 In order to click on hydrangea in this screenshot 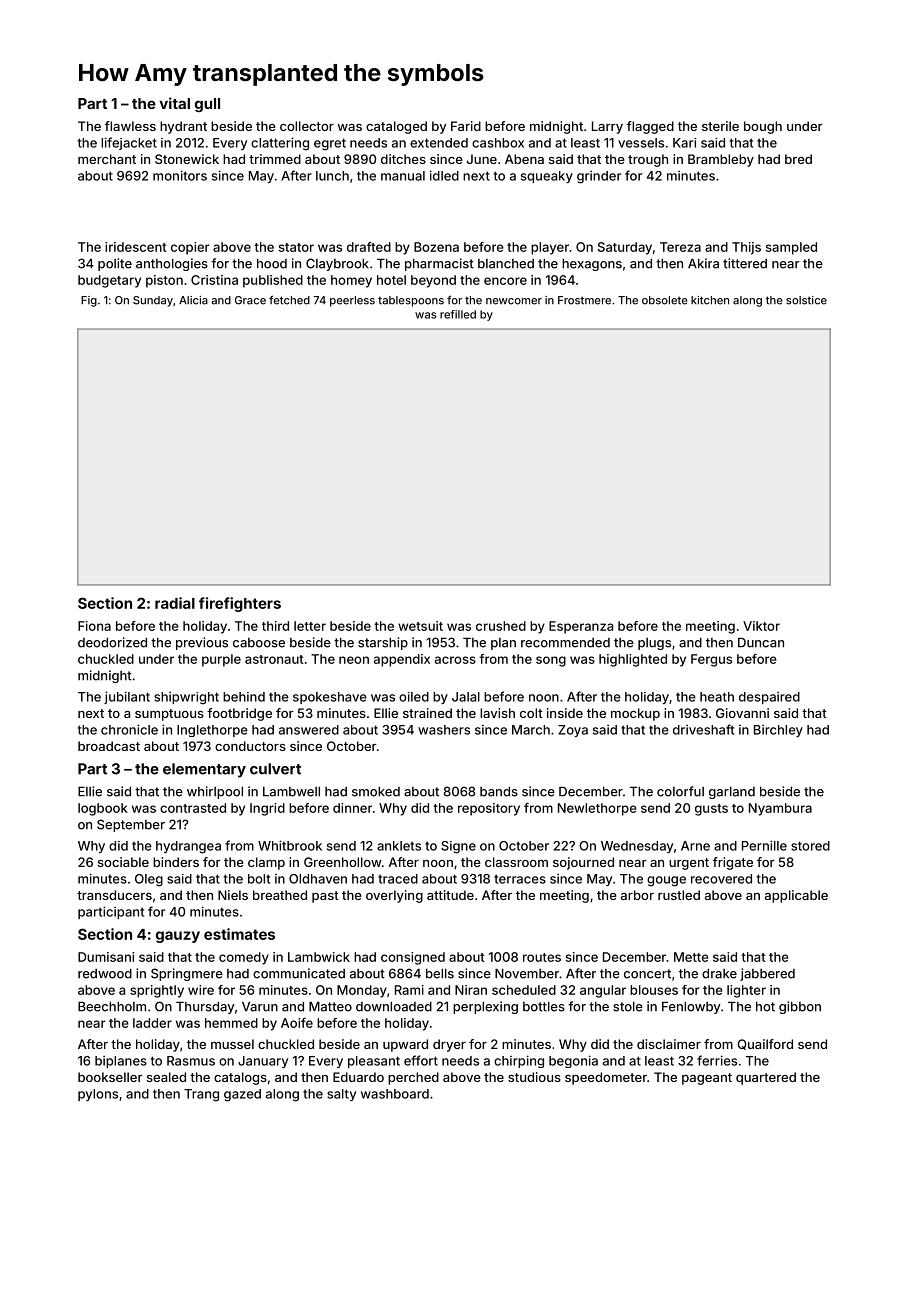, I will do `click(188, 847)`.
